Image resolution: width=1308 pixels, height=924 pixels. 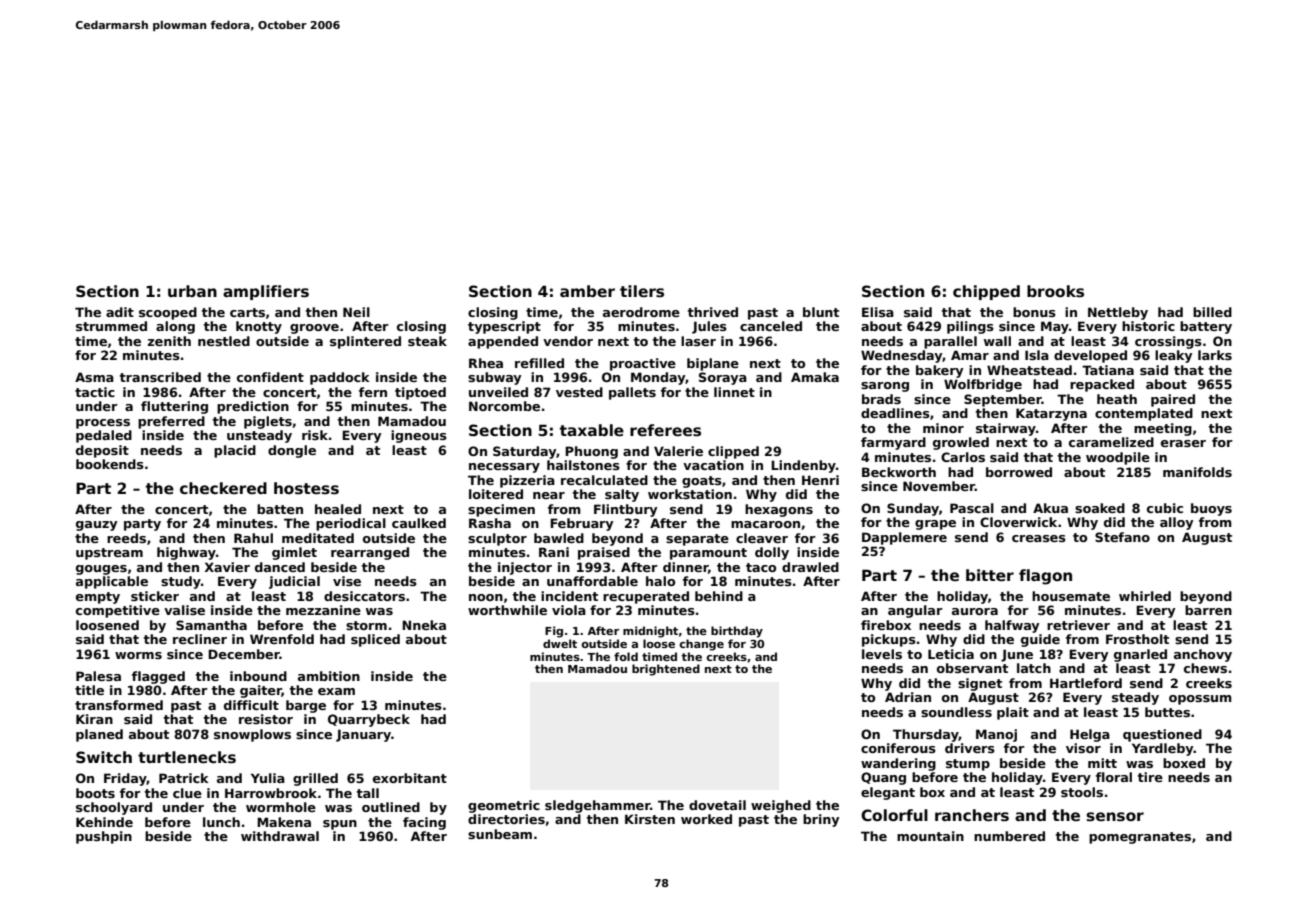 What do you see at coordinates (125, 779) in the screenshot?
I see `Friday` at bounding box center [125, 779].
